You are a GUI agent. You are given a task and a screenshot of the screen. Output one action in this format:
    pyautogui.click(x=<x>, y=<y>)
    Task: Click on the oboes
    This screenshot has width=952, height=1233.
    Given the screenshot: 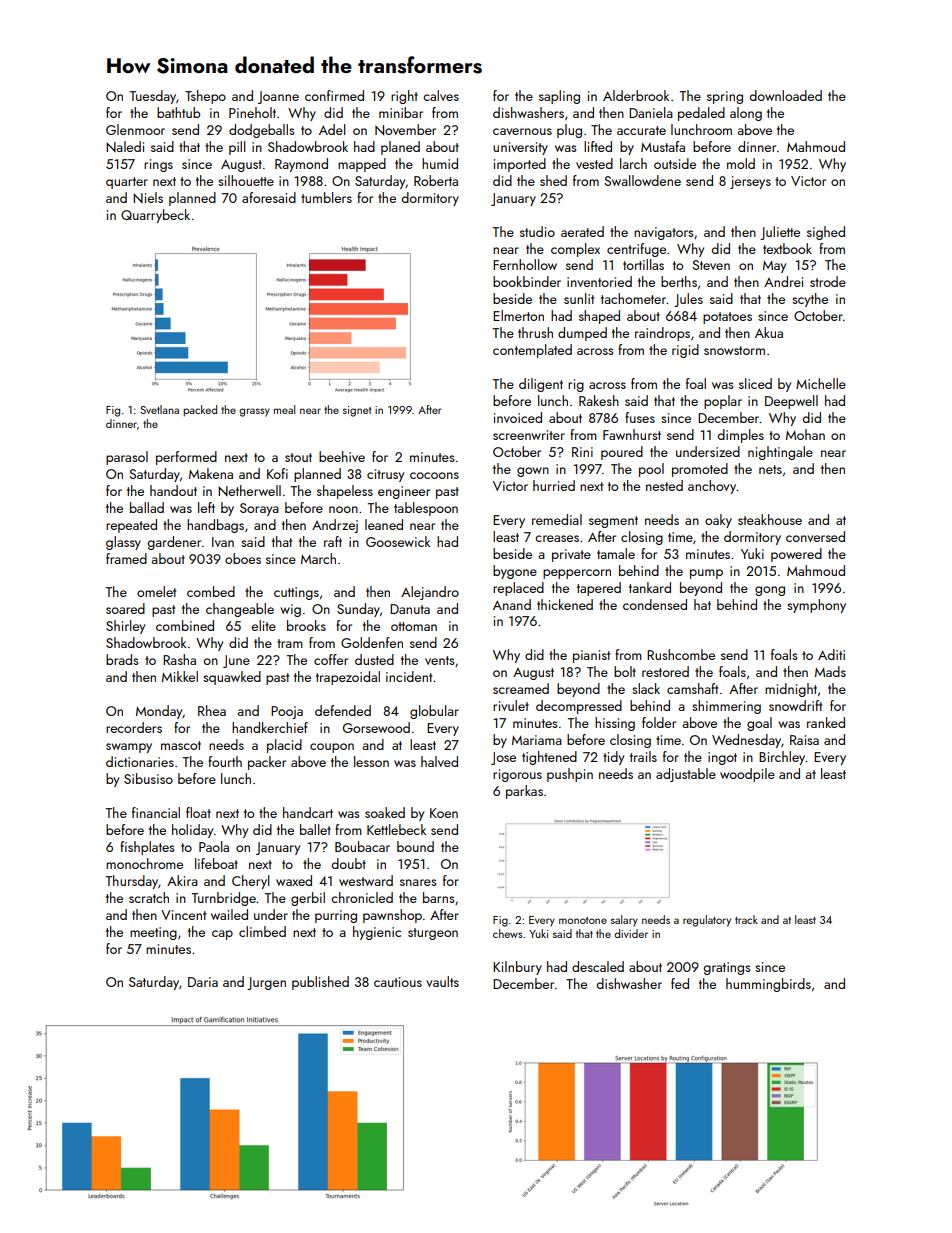 What is the action you would take?
    pyautogui.click(x=243, y=558)
